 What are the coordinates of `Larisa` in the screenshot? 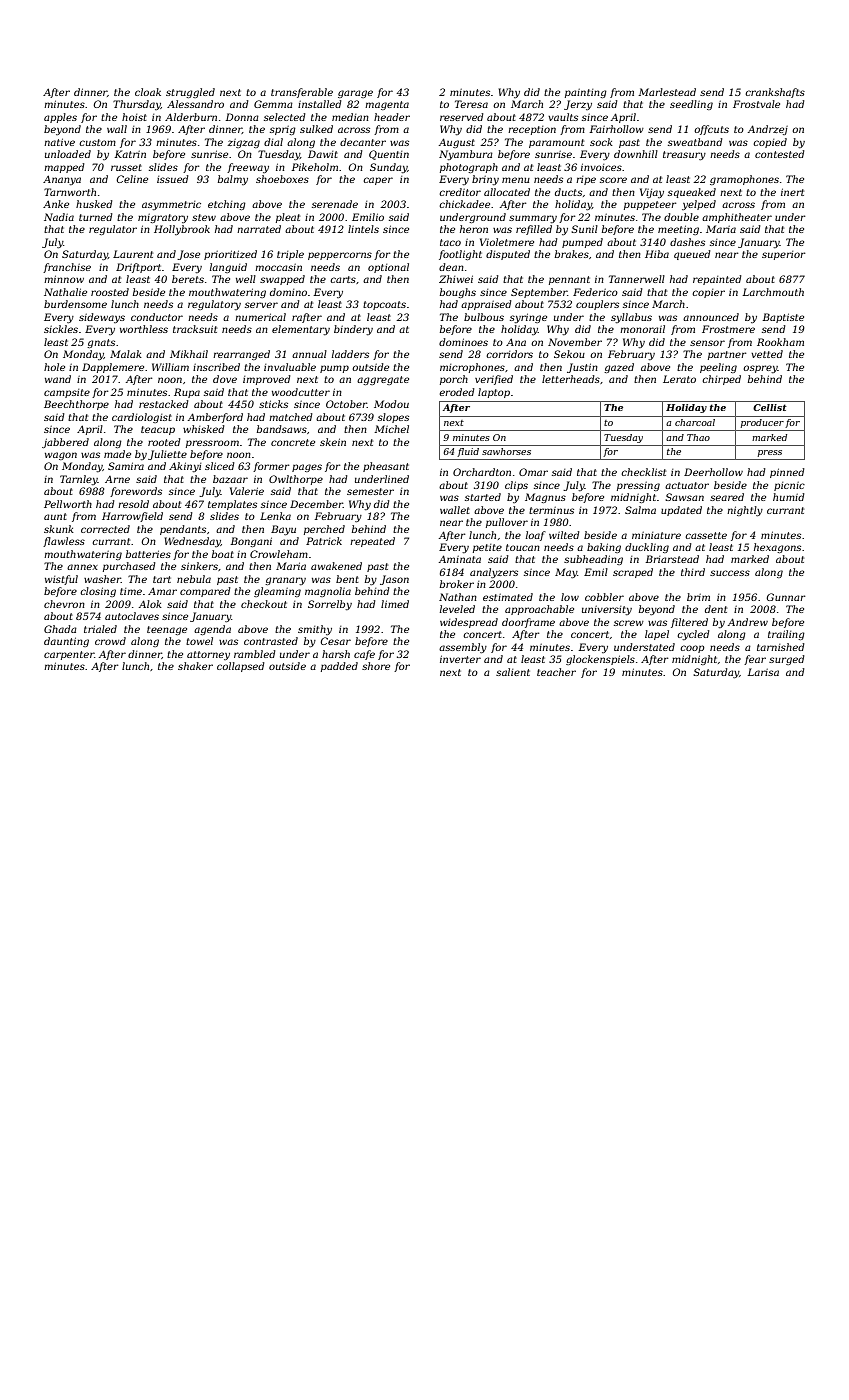 It's located at (763, 672).
